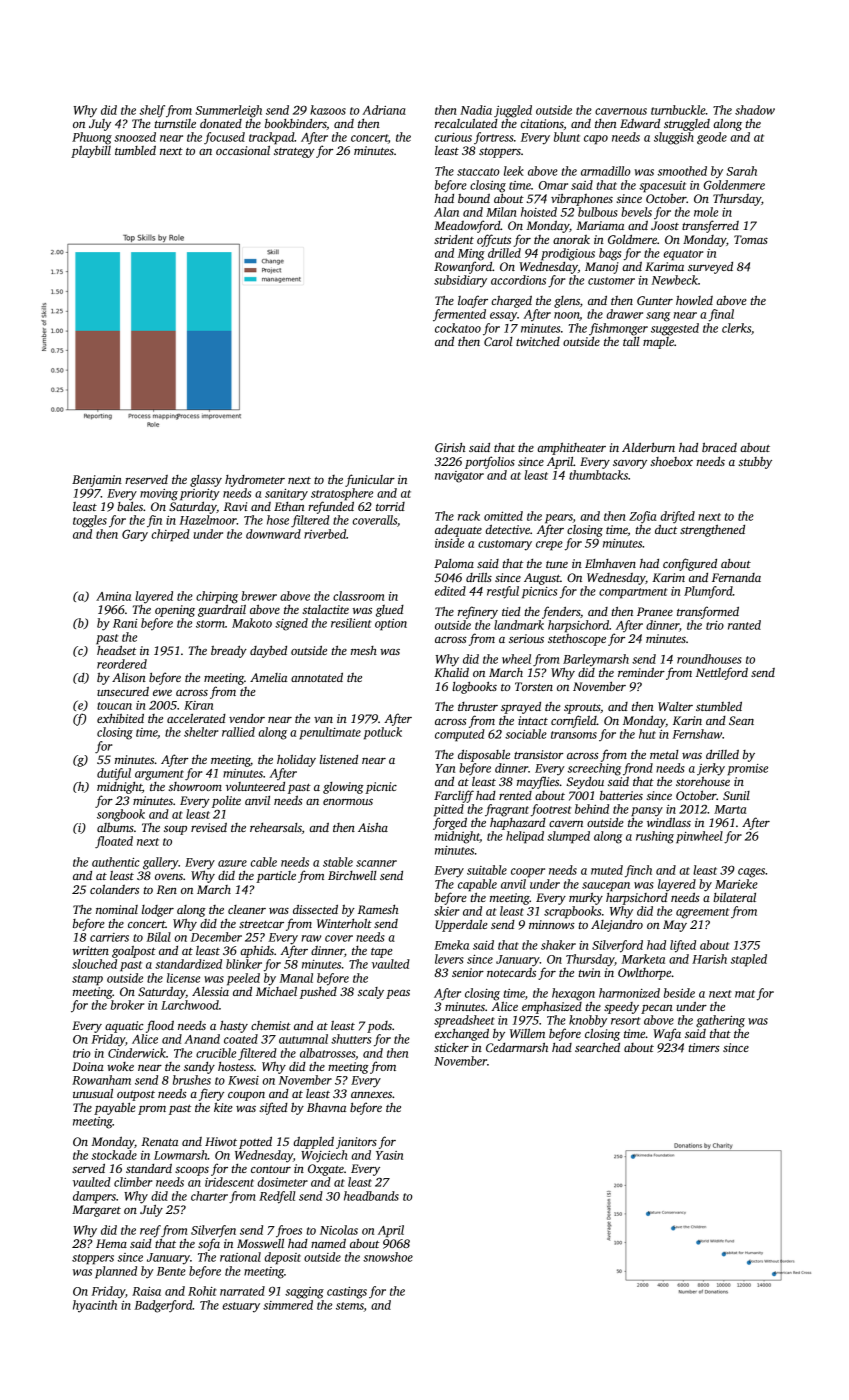 The height and width of the screenshot is (1400, 849). What do you see at coordinates (388, 1257) in the screenshot?
I see `snowshoe` at bounding box center [388, 1257].
